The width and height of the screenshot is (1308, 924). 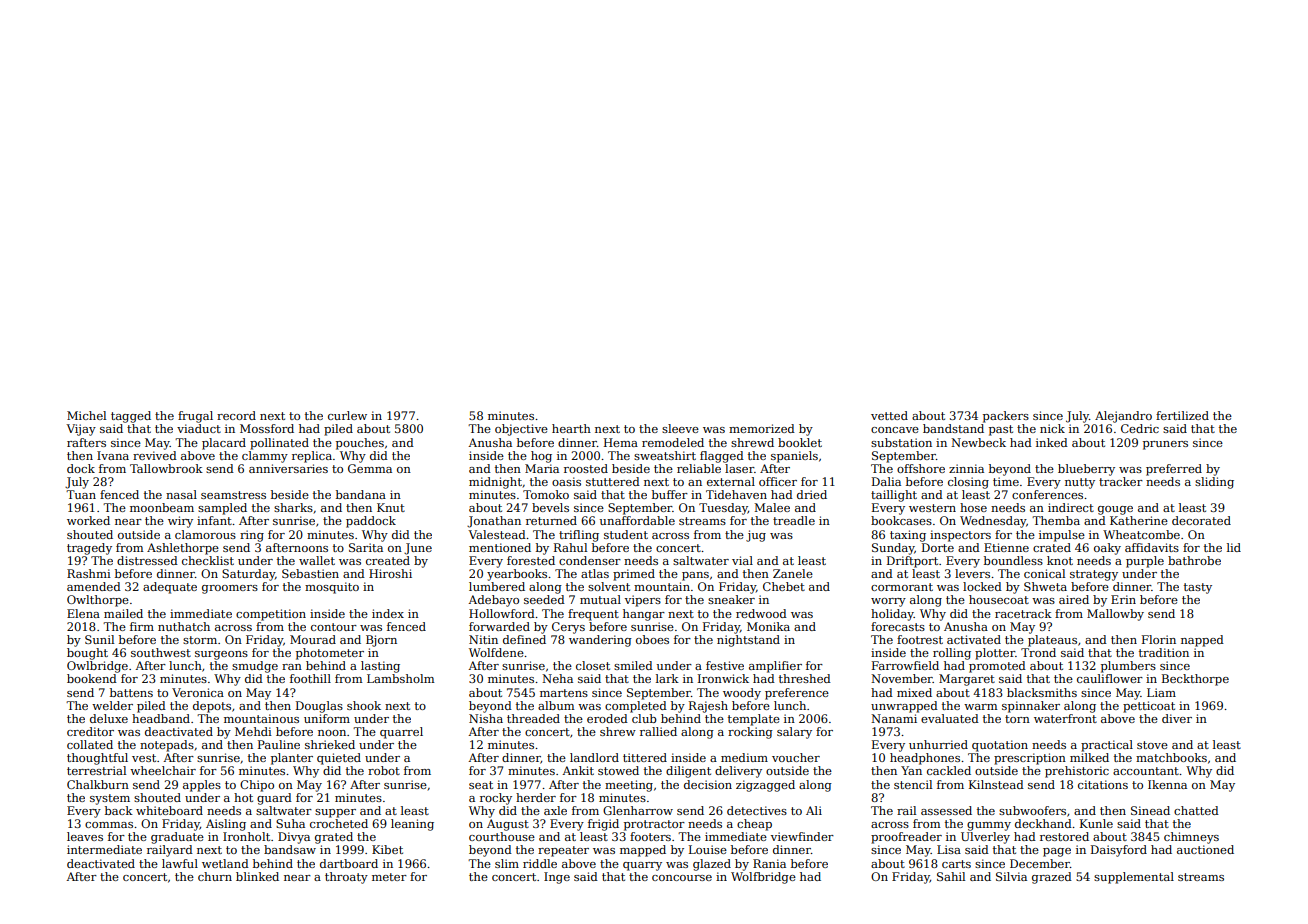 I want to click on sneaker, so click(x=731, y=599).
